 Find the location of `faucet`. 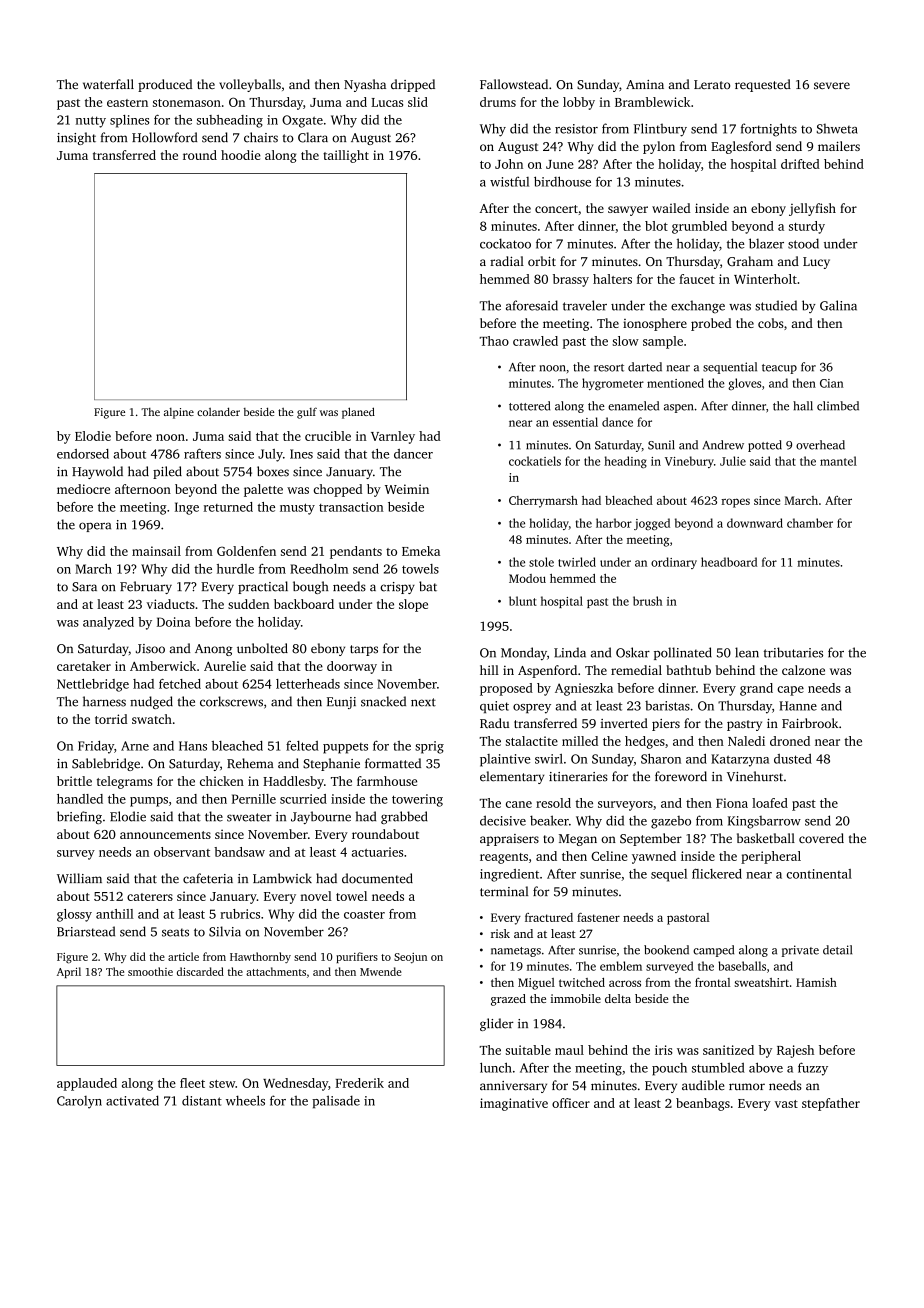

faucet is located at coordinates (697, 279).
